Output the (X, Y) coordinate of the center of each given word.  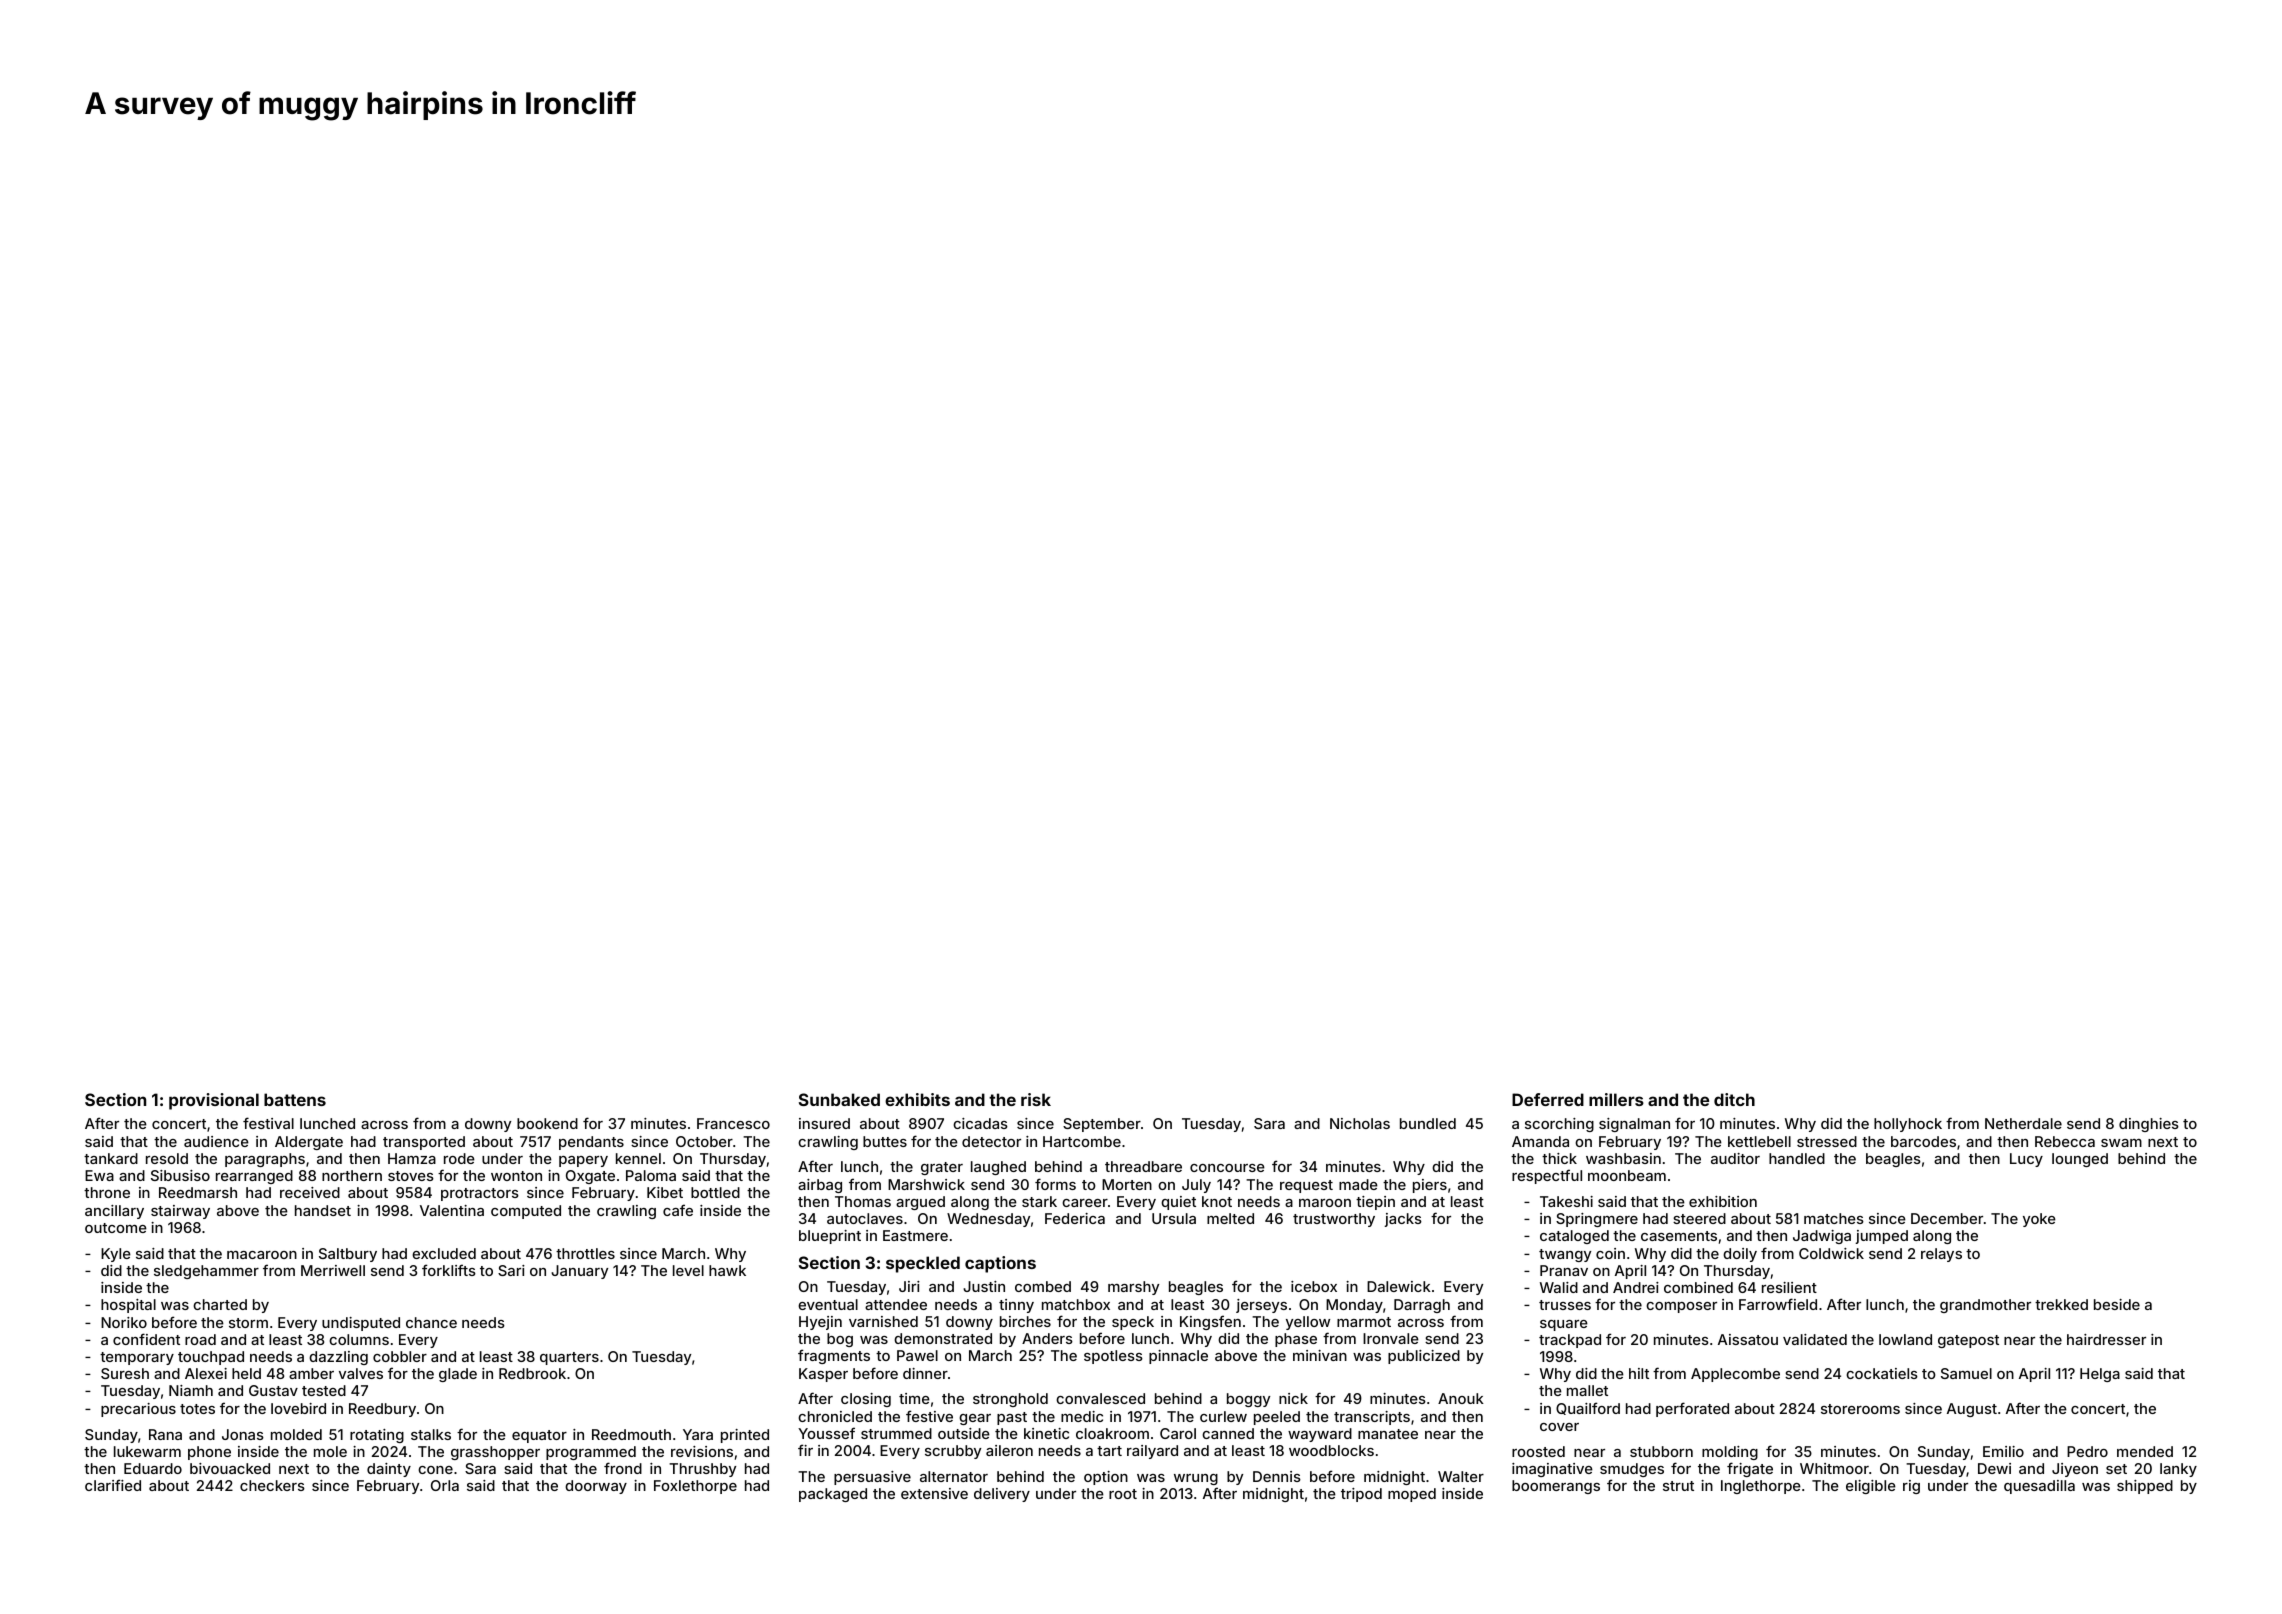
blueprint (830, 1237)
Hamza (412, 1158)
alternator (954, 1476)
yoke (2039, 1220)
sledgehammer (206, 1272)
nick (1293, 1398)
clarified (113, 1485)
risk (1036, 1099)
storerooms (1860, 1409)
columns (359, 1339)
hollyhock (1908, 1125)
